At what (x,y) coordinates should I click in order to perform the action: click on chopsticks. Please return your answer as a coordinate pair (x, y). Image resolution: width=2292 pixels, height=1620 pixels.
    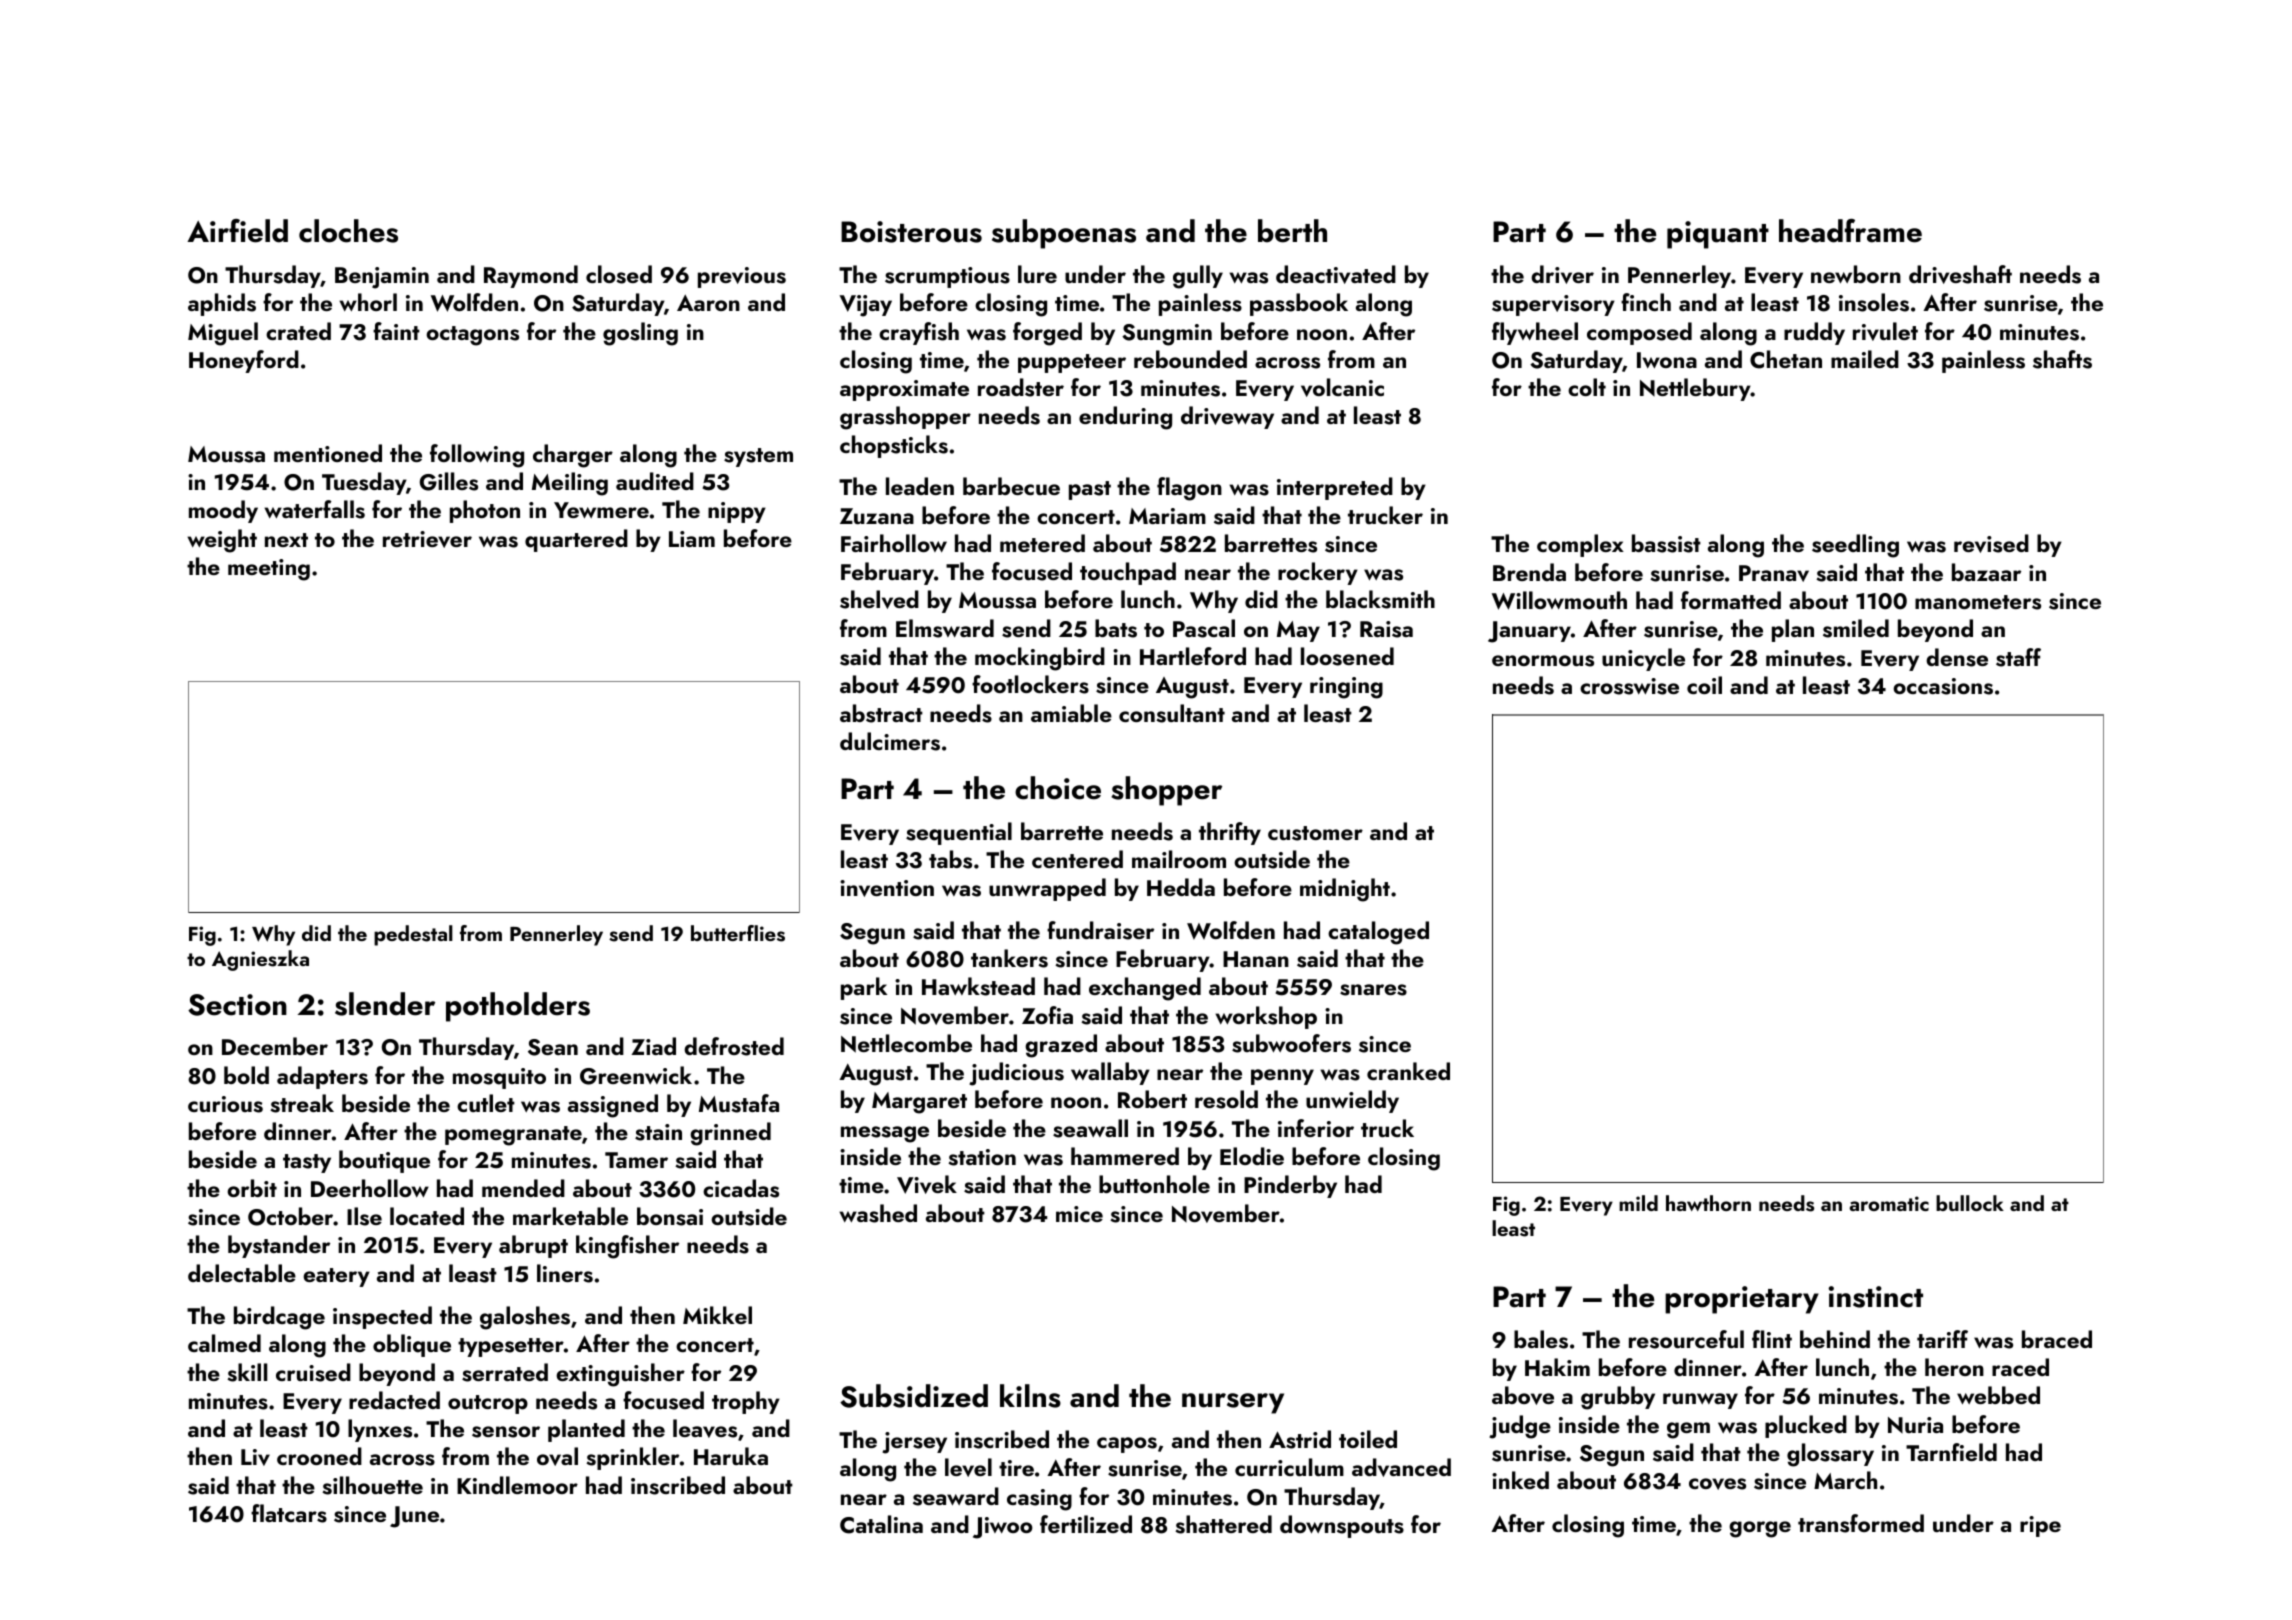
    Looking at the image, I should click on (894, 446).
